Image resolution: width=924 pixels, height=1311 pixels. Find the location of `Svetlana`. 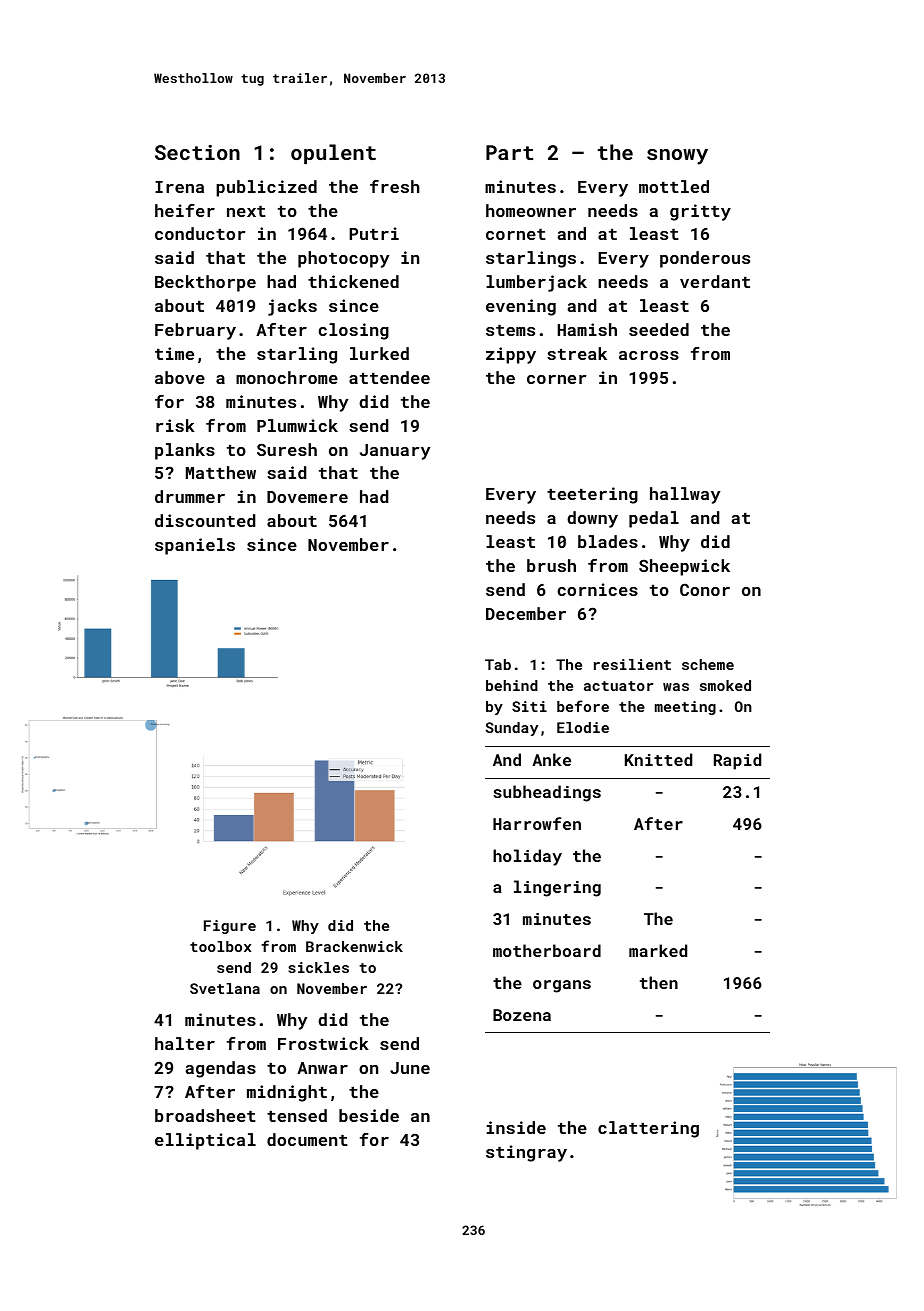

Svetlana is located at coordinates (225, 988).
